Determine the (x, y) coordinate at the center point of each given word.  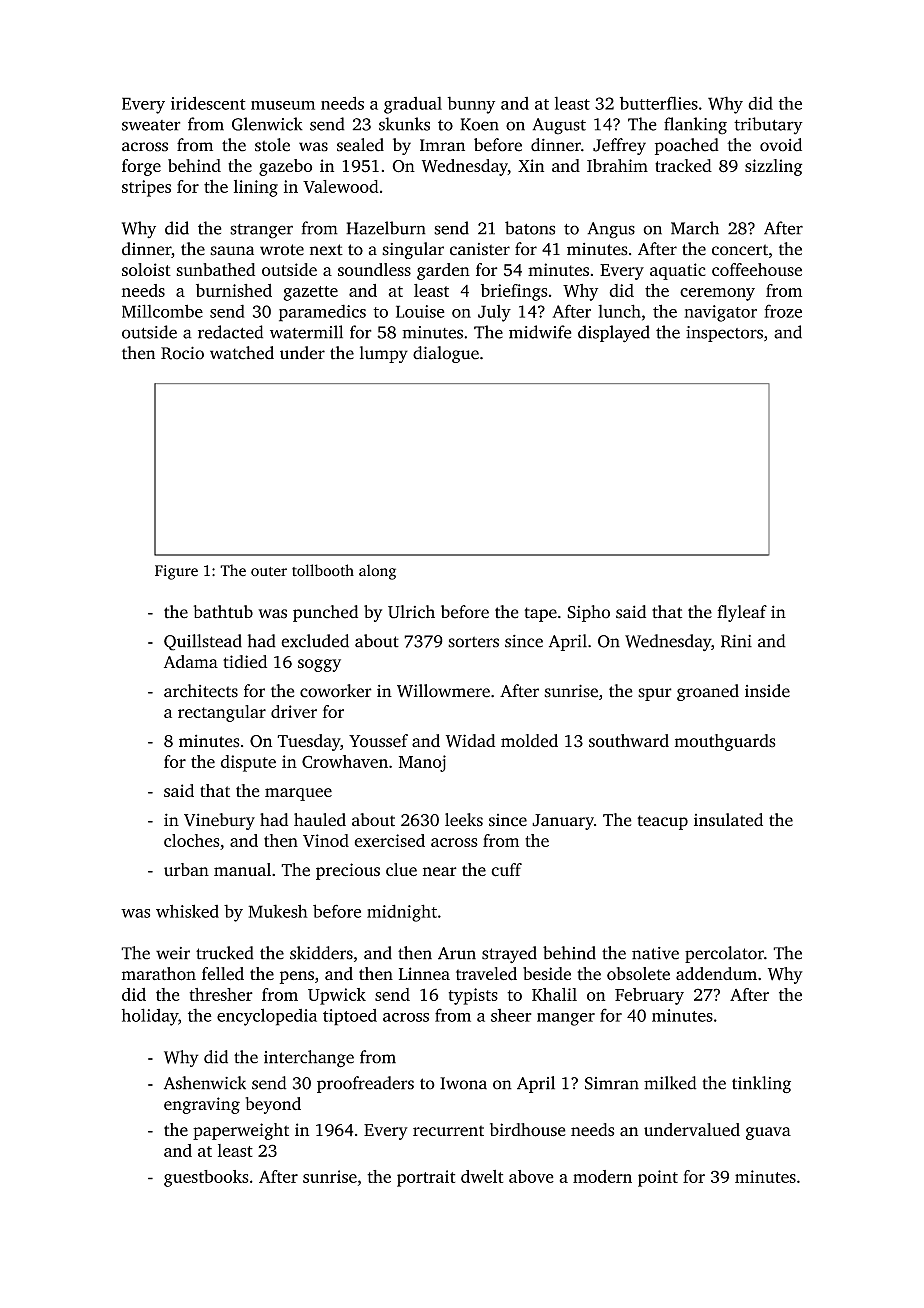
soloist (146, 269)
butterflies (659, 103)
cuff (506, 870)
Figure (176, 572)
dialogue (446, 354)
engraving (202, 1105)
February (649, 996)
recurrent (448, 1131)
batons (530, 228)
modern (602, 1176)
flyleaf (742, 613)
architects (201, 691)
